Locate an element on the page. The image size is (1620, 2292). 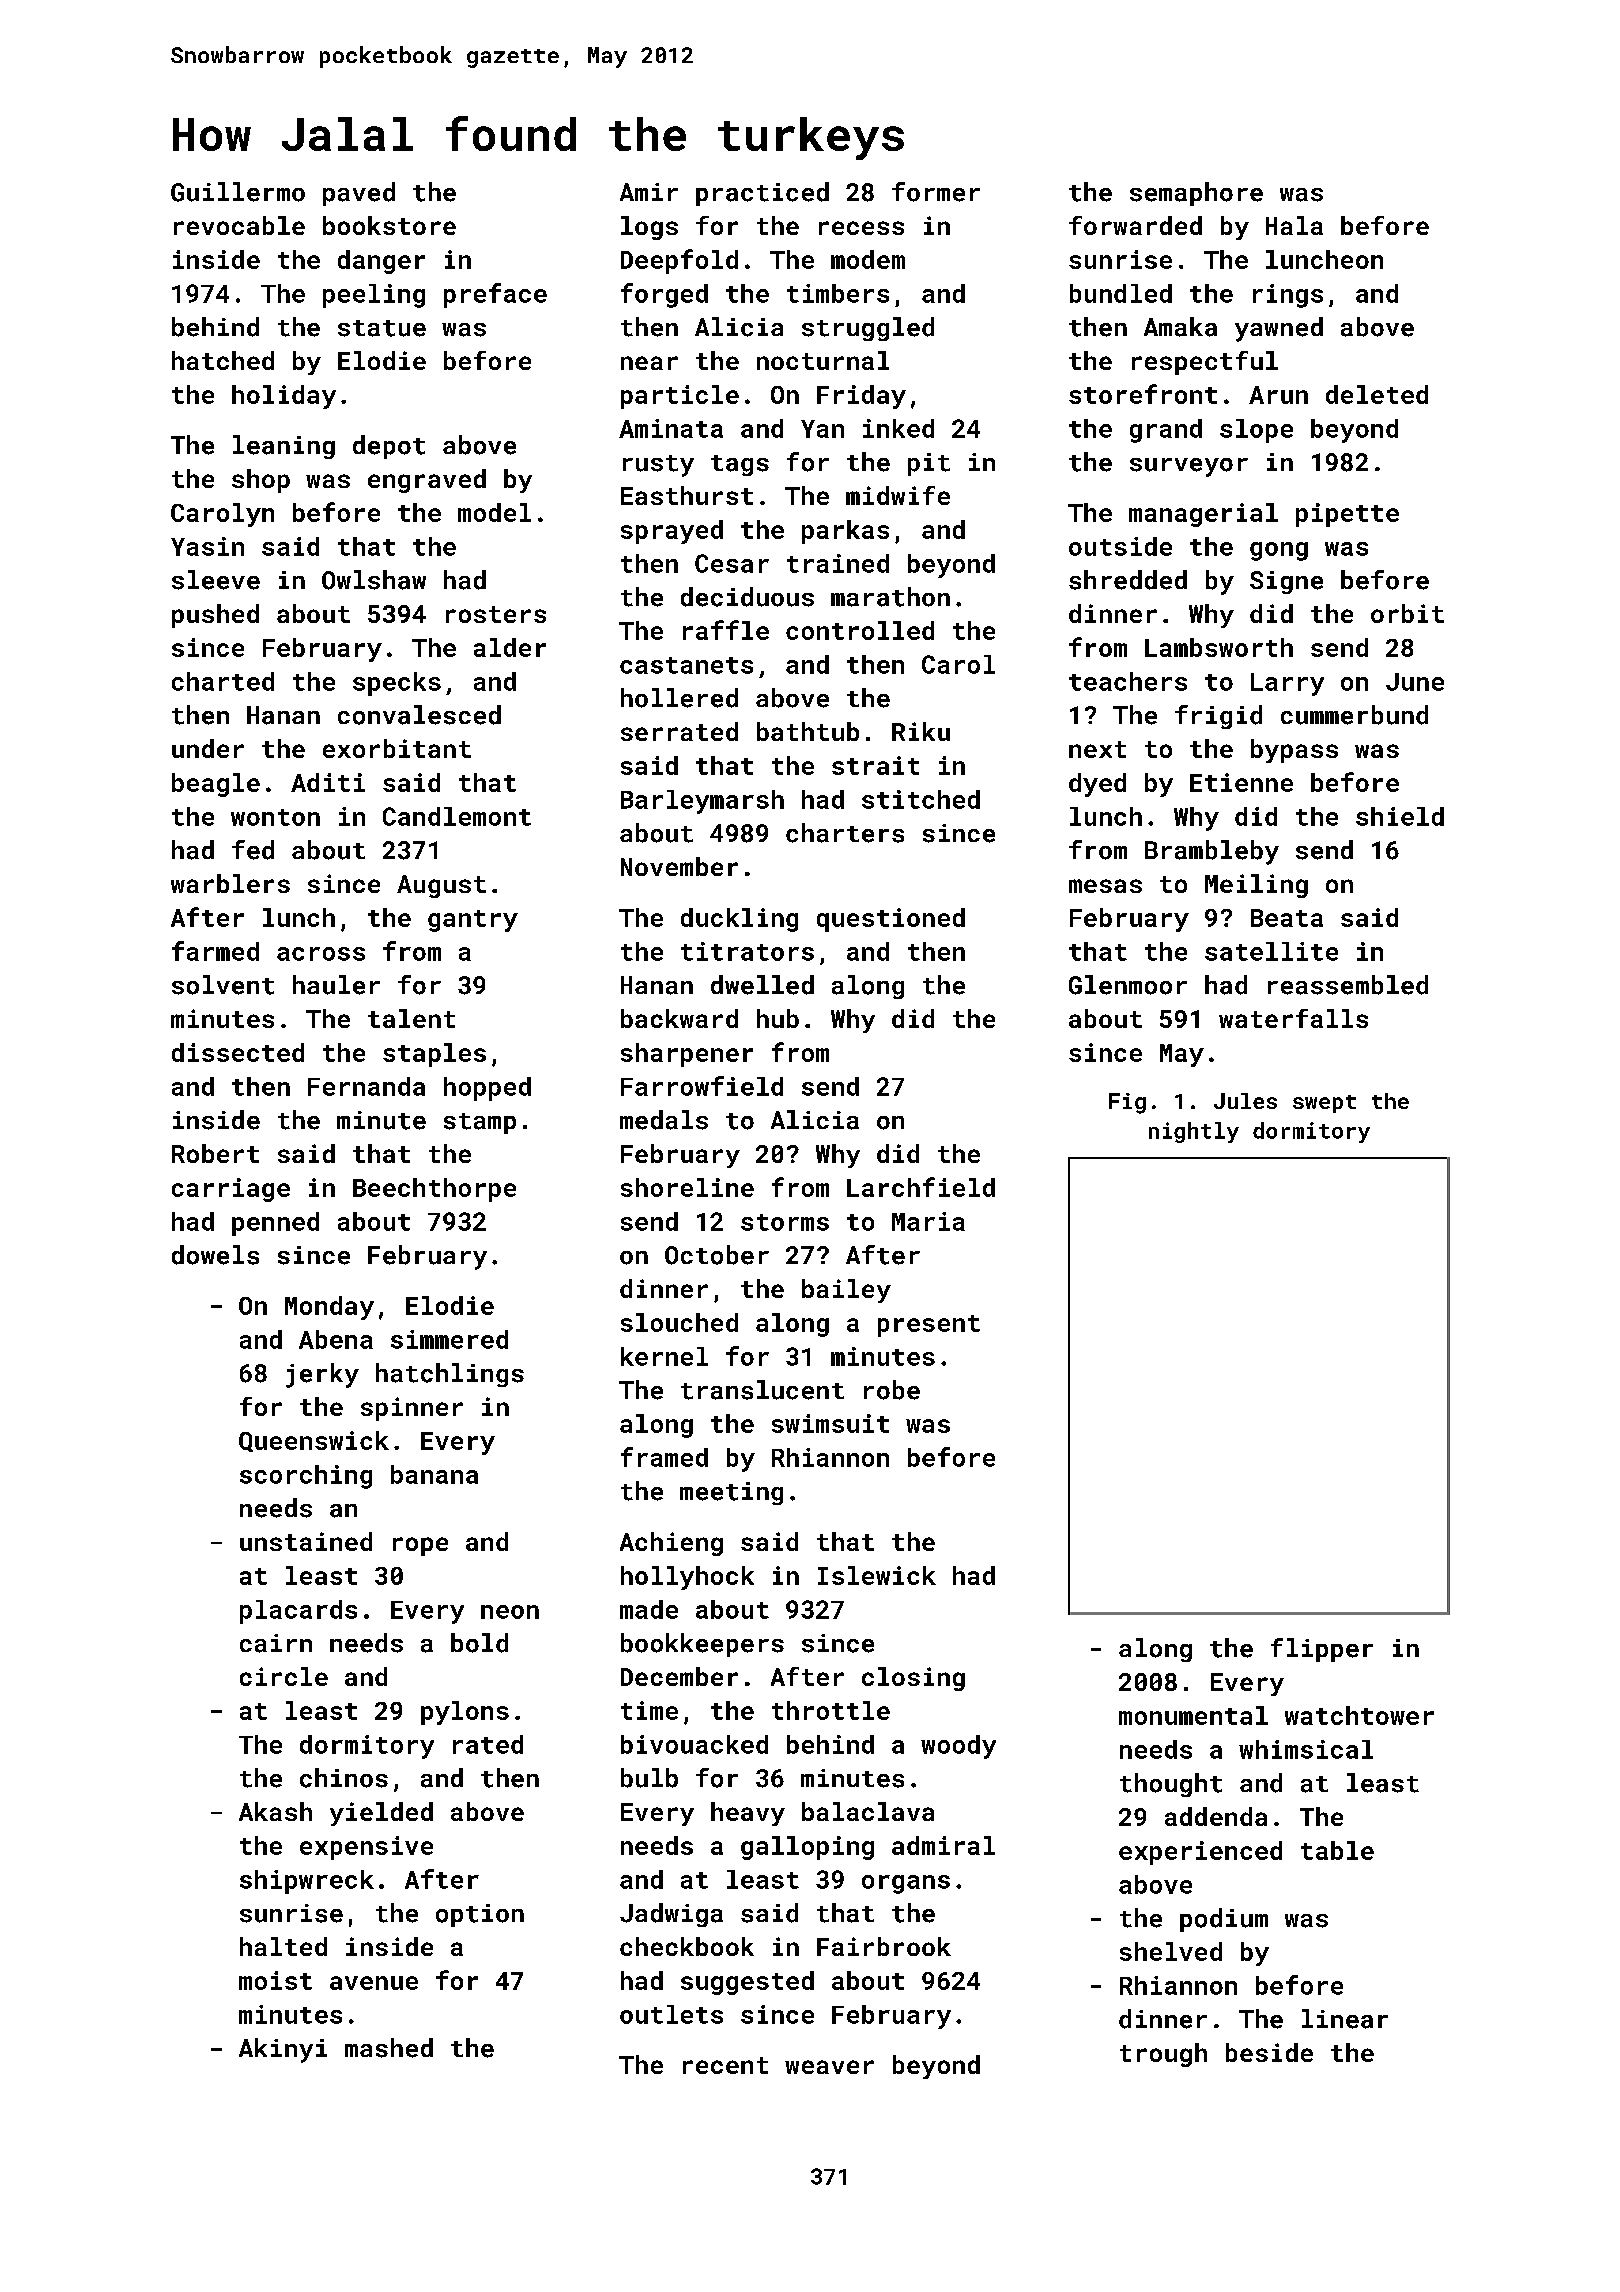
pushed is located at coordinates (215, 616).
